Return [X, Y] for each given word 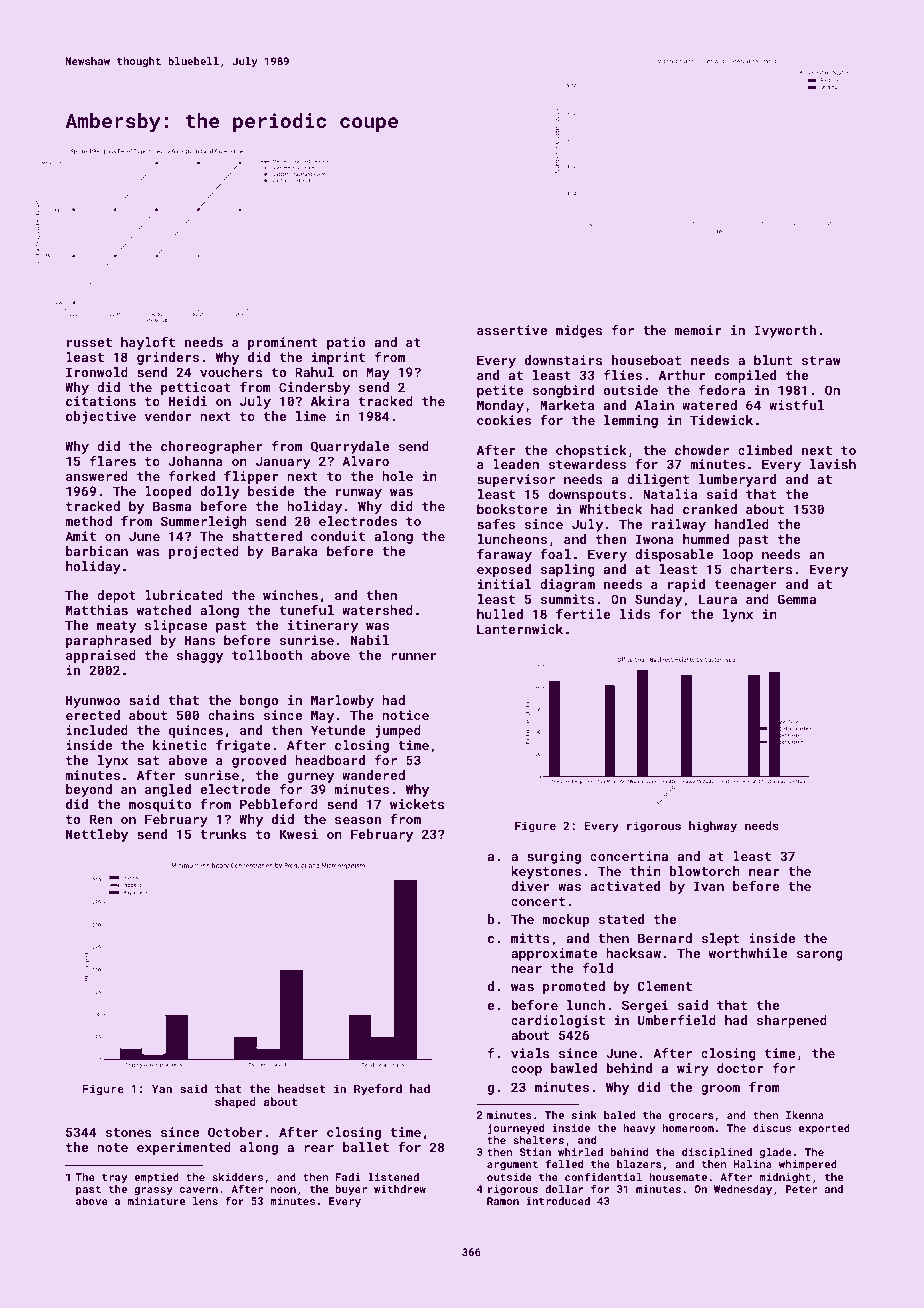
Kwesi [299, 834]
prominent [283, 343]
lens [205, 1201]
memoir [697, 330]
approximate [554, 954]
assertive [512, 330]
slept [720, 939]
